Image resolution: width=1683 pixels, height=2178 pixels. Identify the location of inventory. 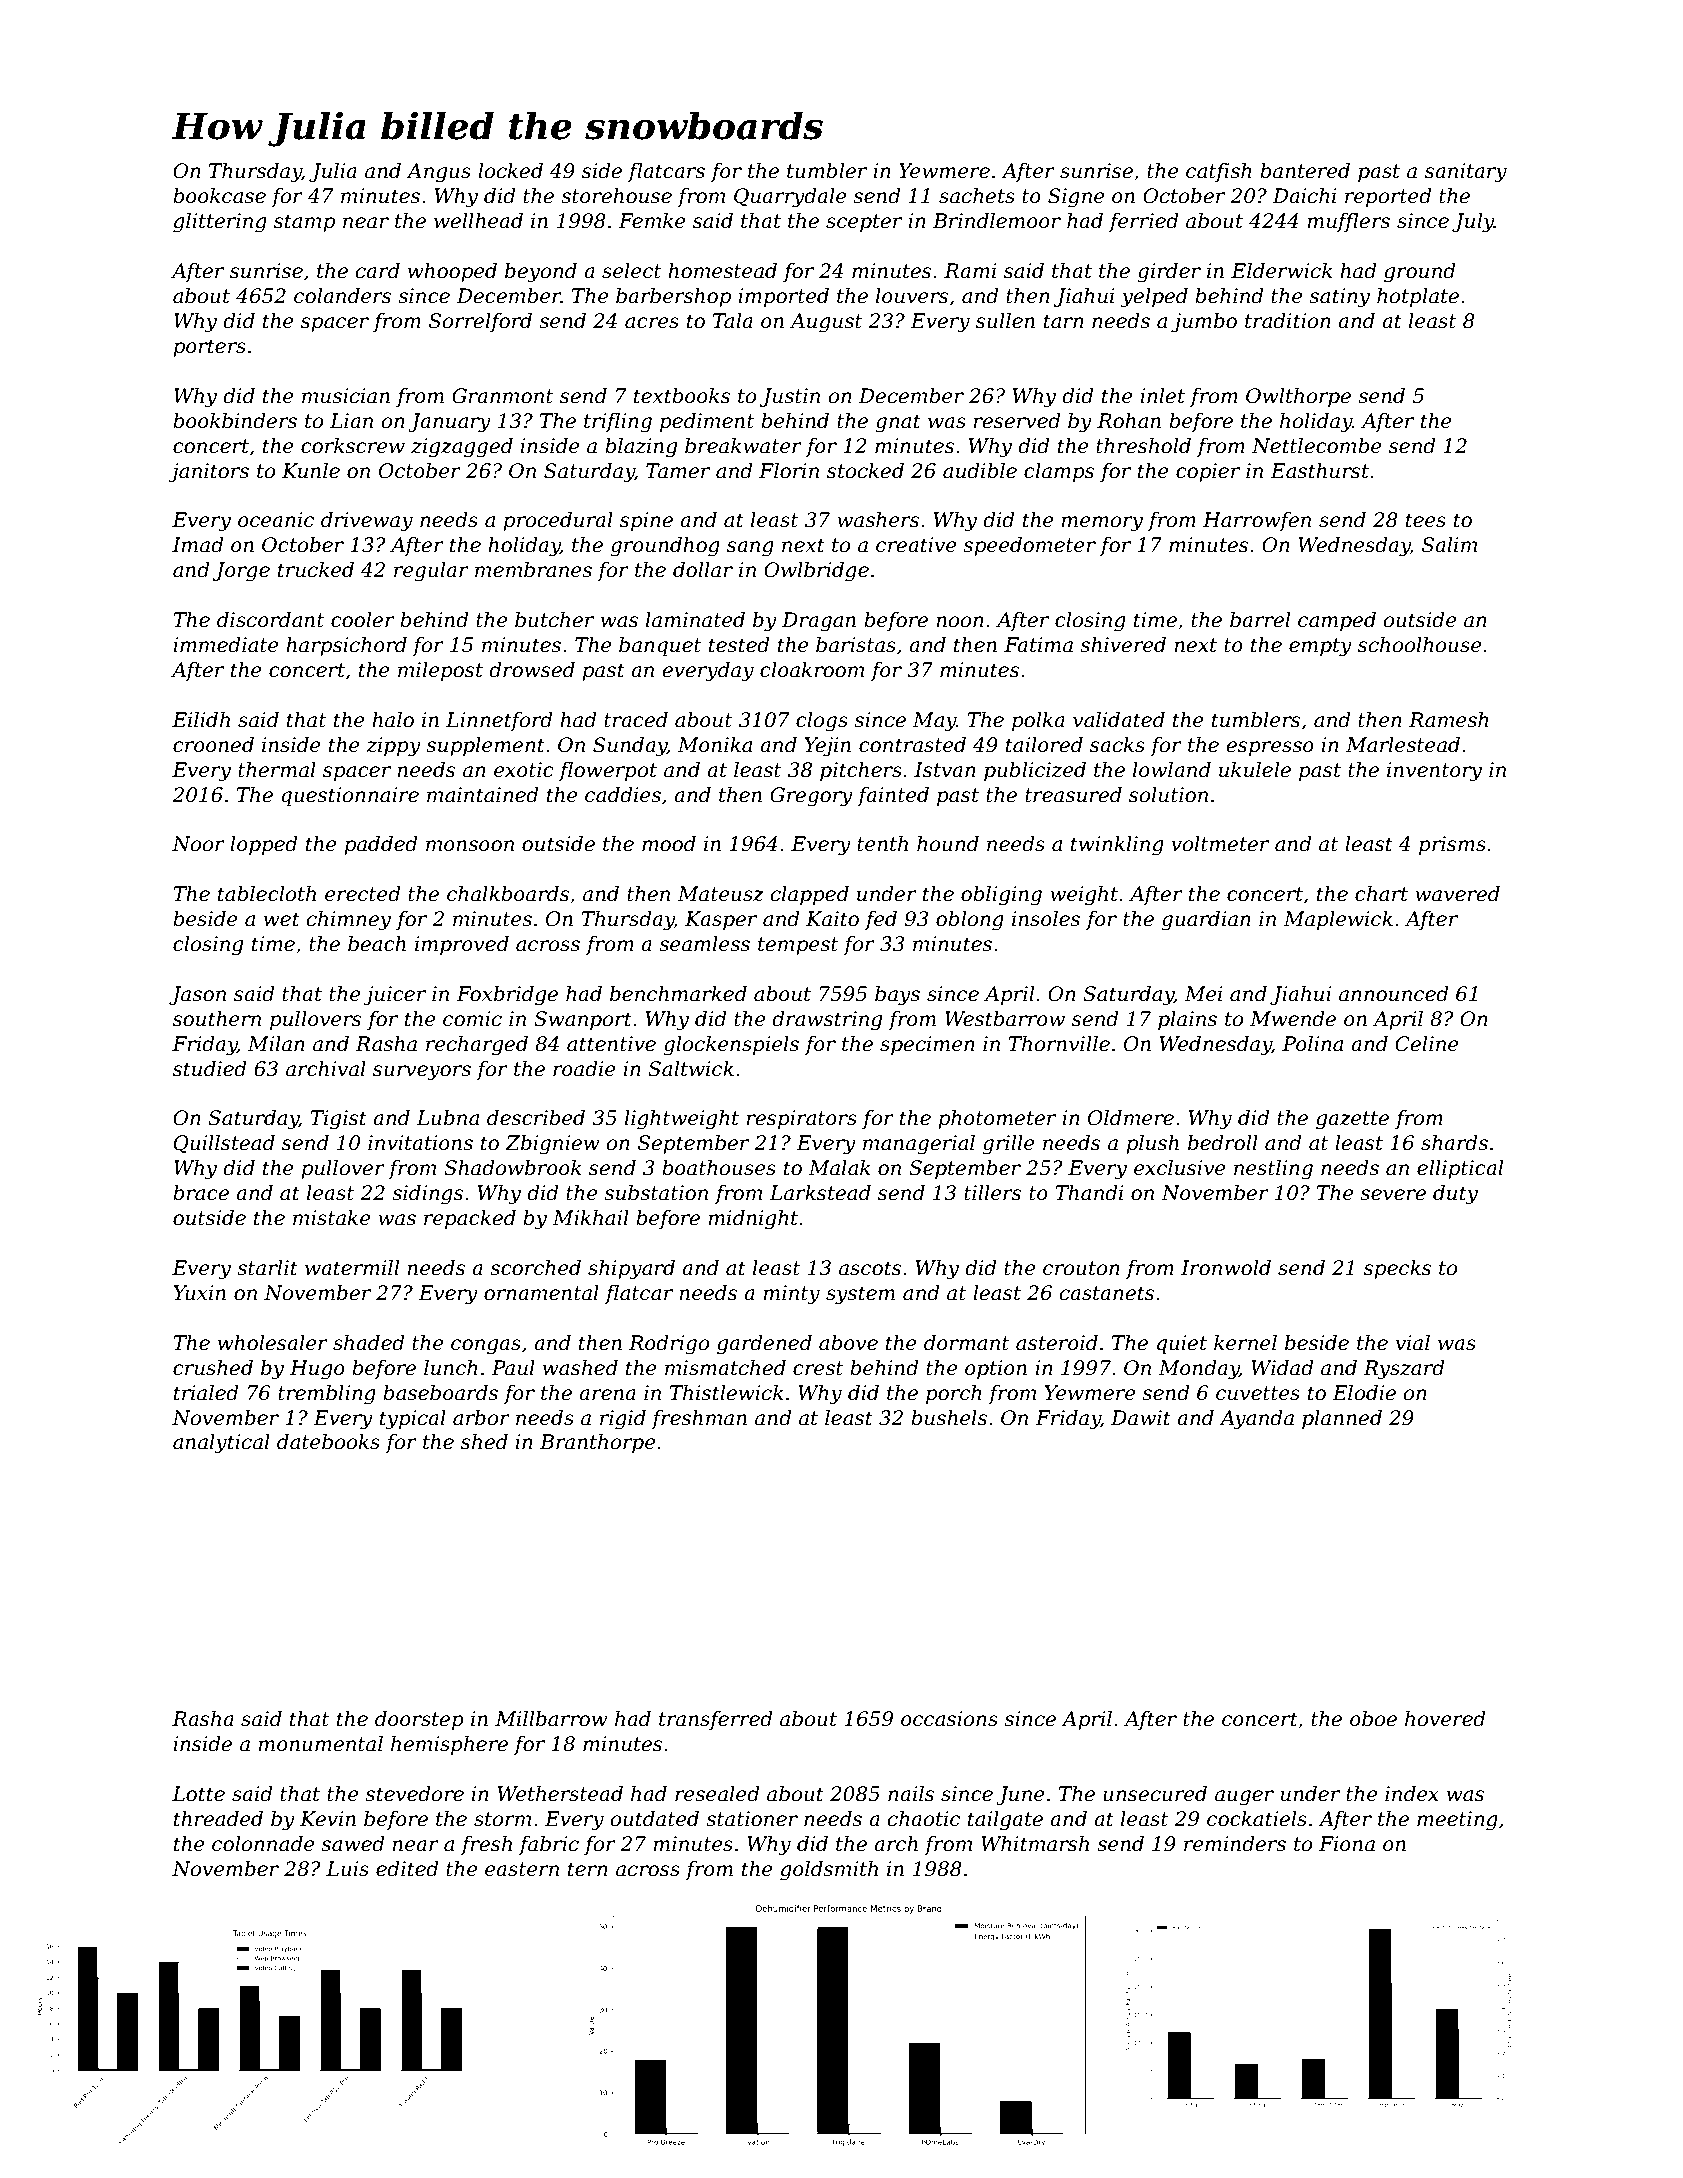
(1434, 772).
